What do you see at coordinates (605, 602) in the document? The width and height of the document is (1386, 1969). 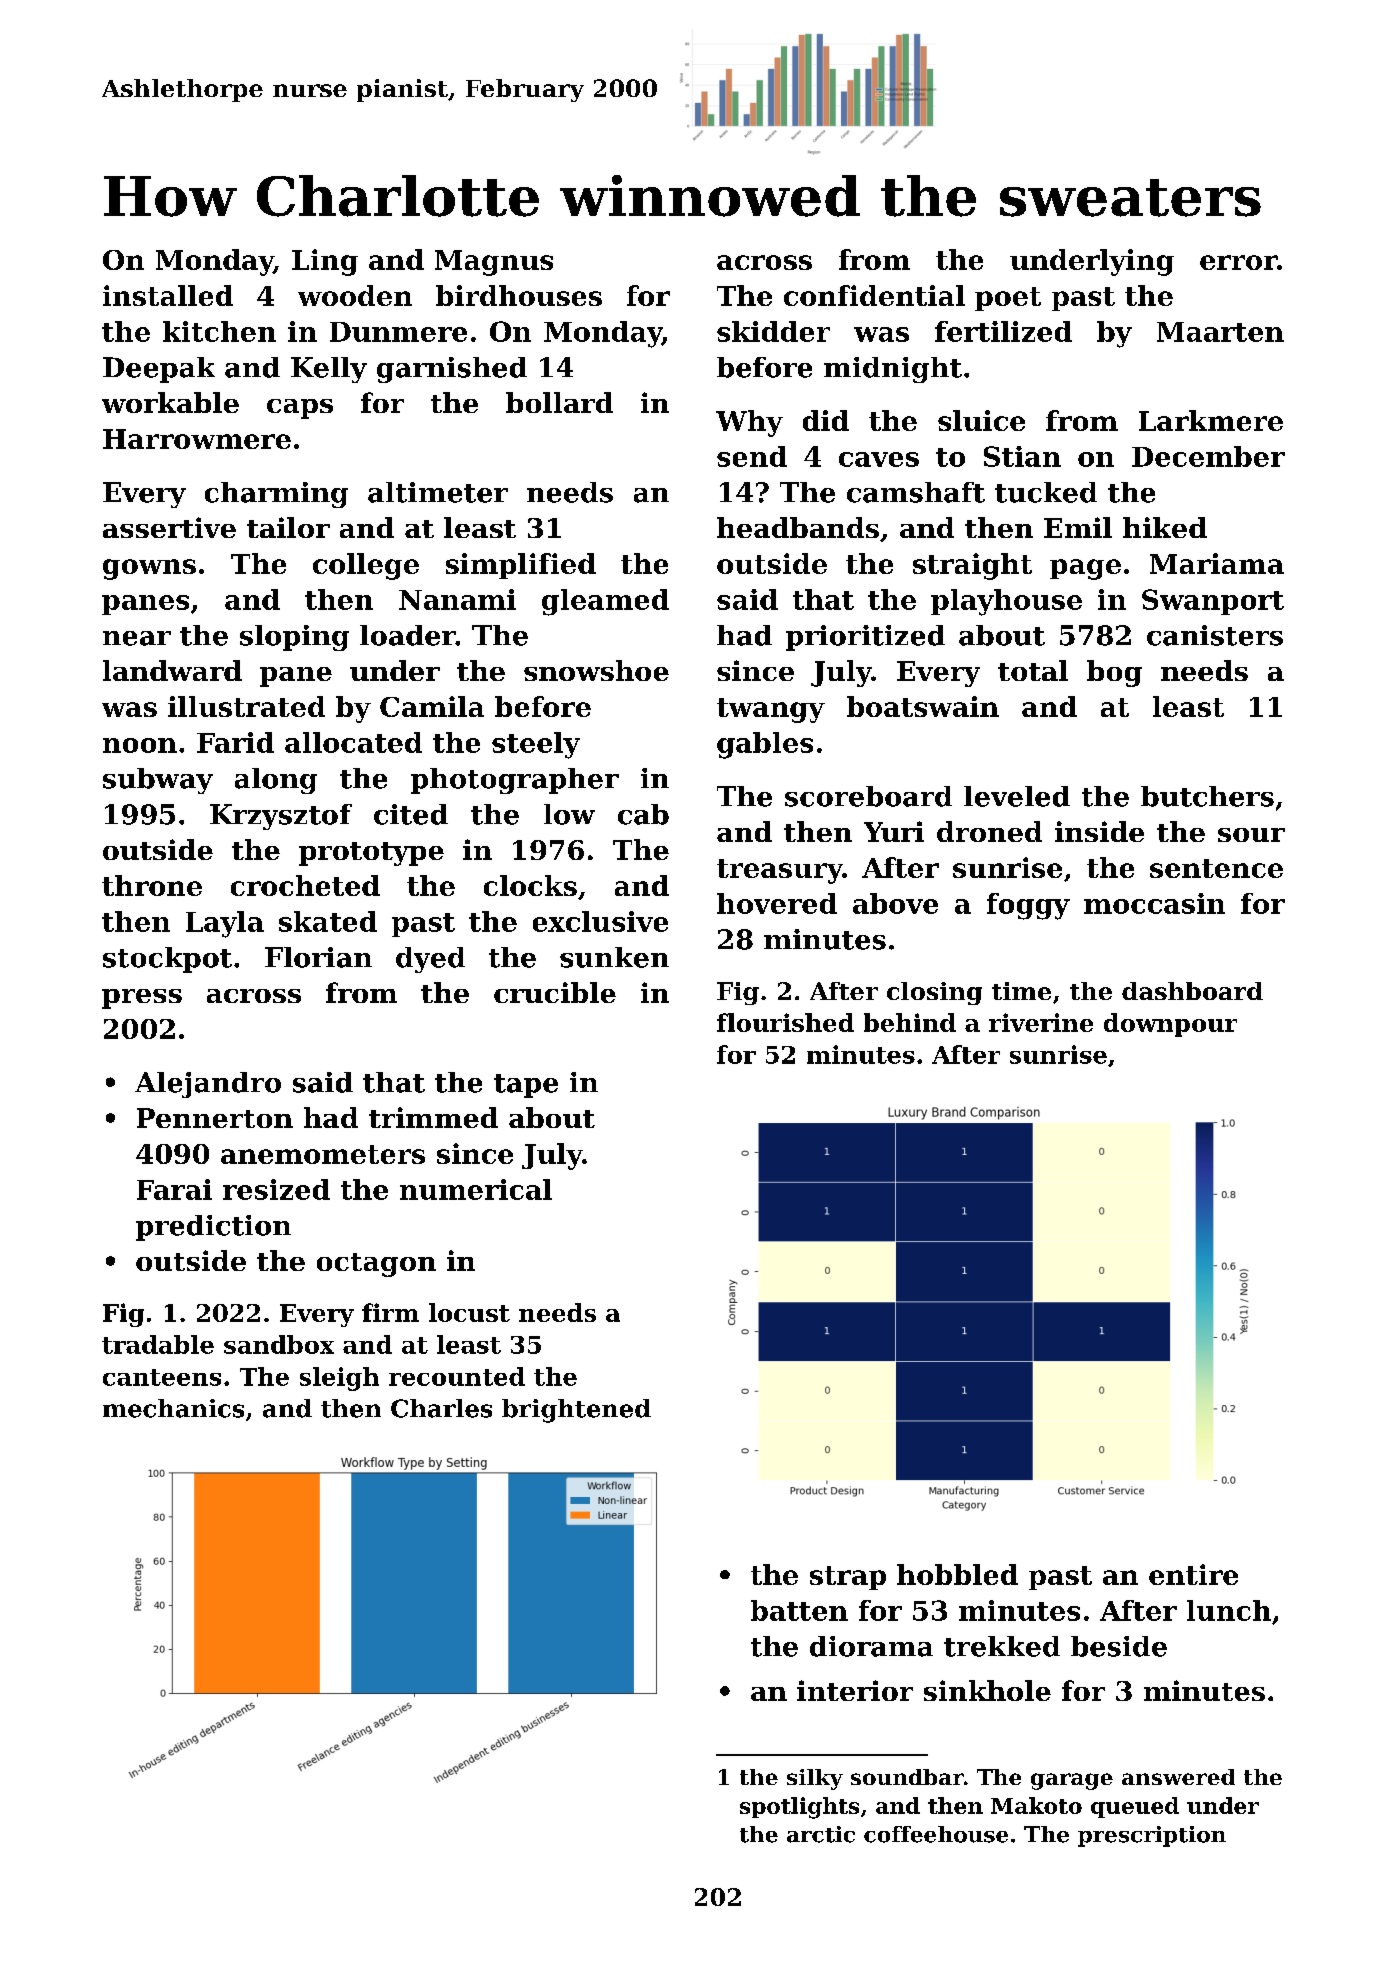 I see `gleamed` at bounding box center [605, 602].
